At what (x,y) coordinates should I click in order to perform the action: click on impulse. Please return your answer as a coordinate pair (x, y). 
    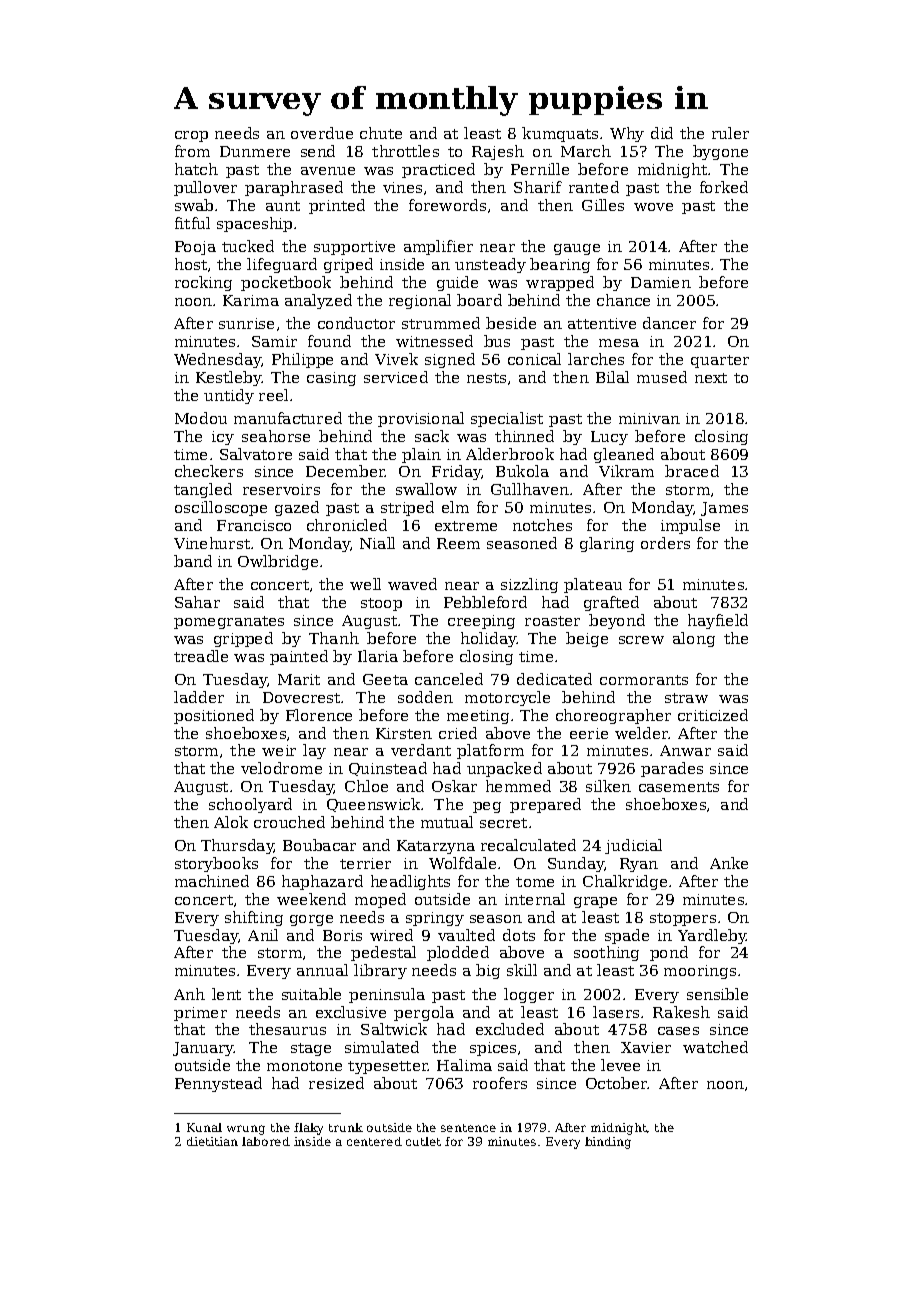
    Looking at the image, I should click on (690, 526).
